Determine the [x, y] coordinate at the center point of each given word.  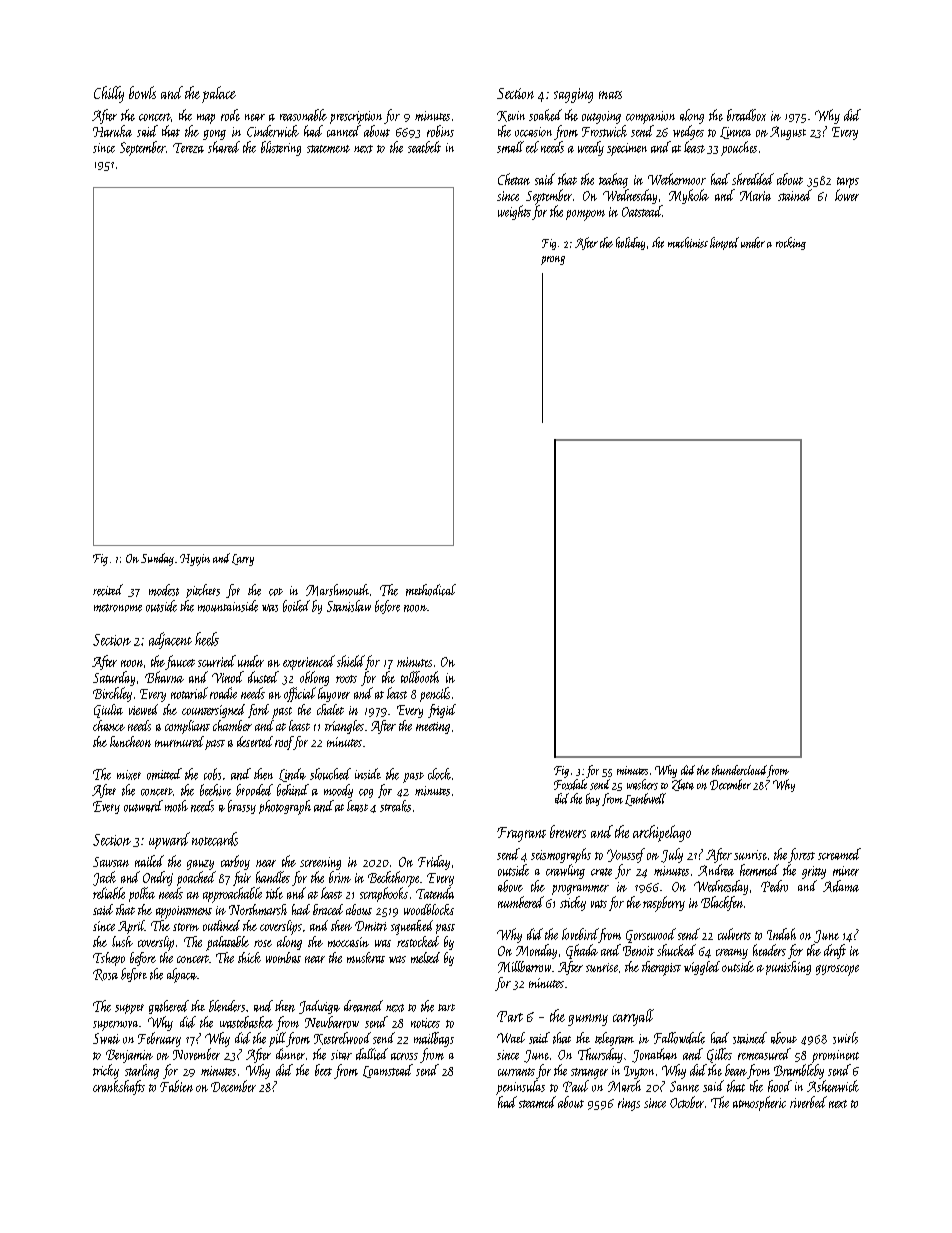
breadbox [746, 115]
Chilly [109, 94]
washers [642, 784]
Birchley [112, 694]
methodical [431, 590]
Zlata [683, 785]
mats [610, 95]
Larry [243, 560]
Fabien [176, 1086]
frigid [442, 711]
